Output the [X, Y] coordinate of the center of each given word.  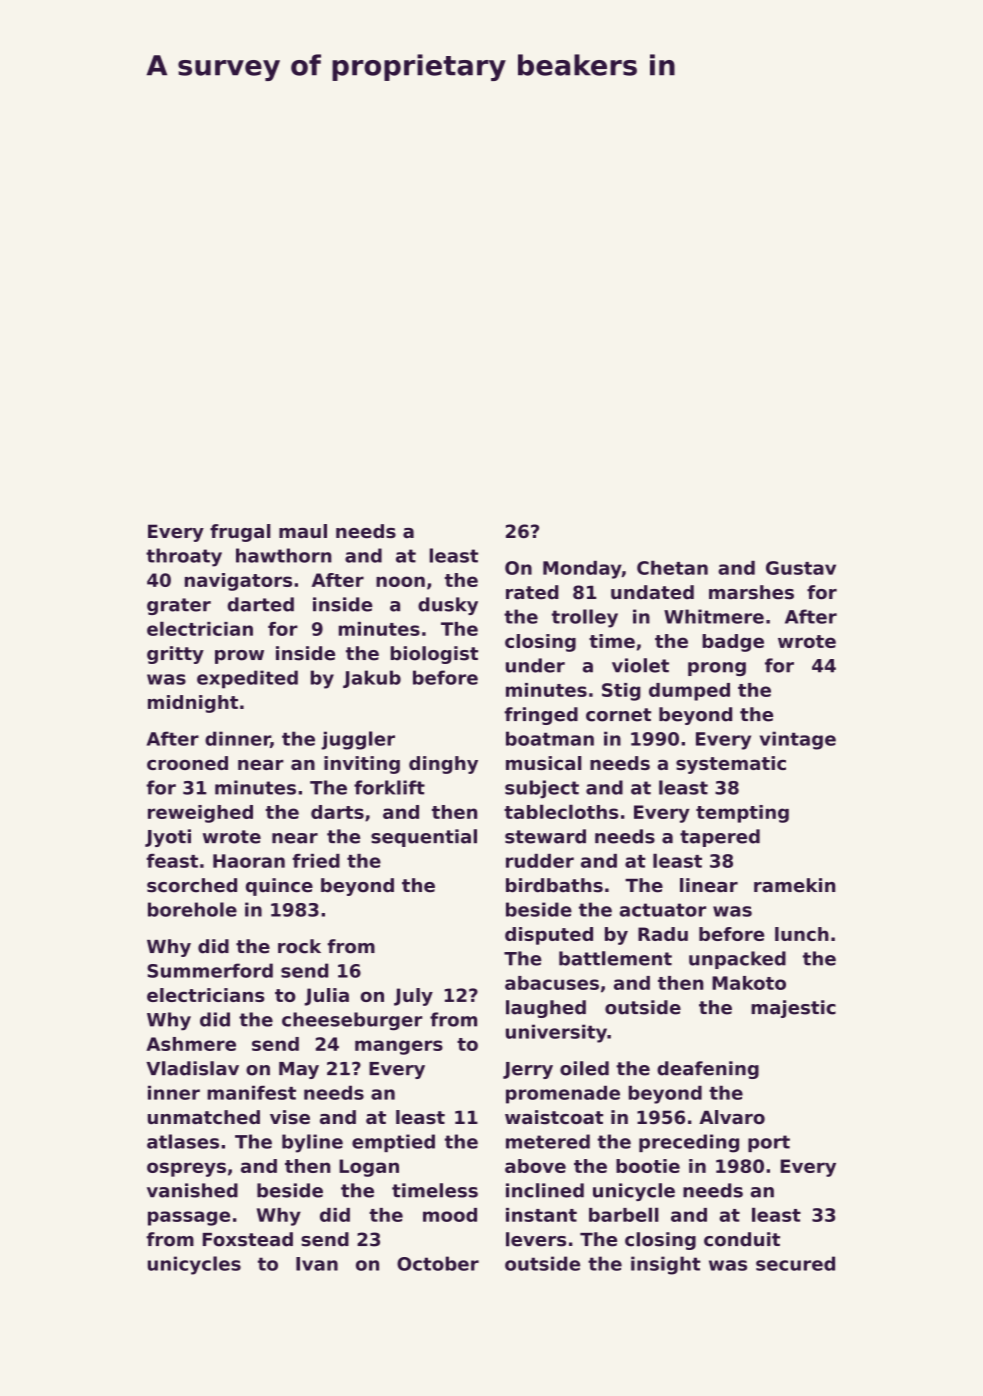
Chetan [672, 568]
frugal [240, 533]
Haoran [249, 861]
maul [303, 531]
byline [312, 1143]
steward [545, 836]
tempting [742, 814]
